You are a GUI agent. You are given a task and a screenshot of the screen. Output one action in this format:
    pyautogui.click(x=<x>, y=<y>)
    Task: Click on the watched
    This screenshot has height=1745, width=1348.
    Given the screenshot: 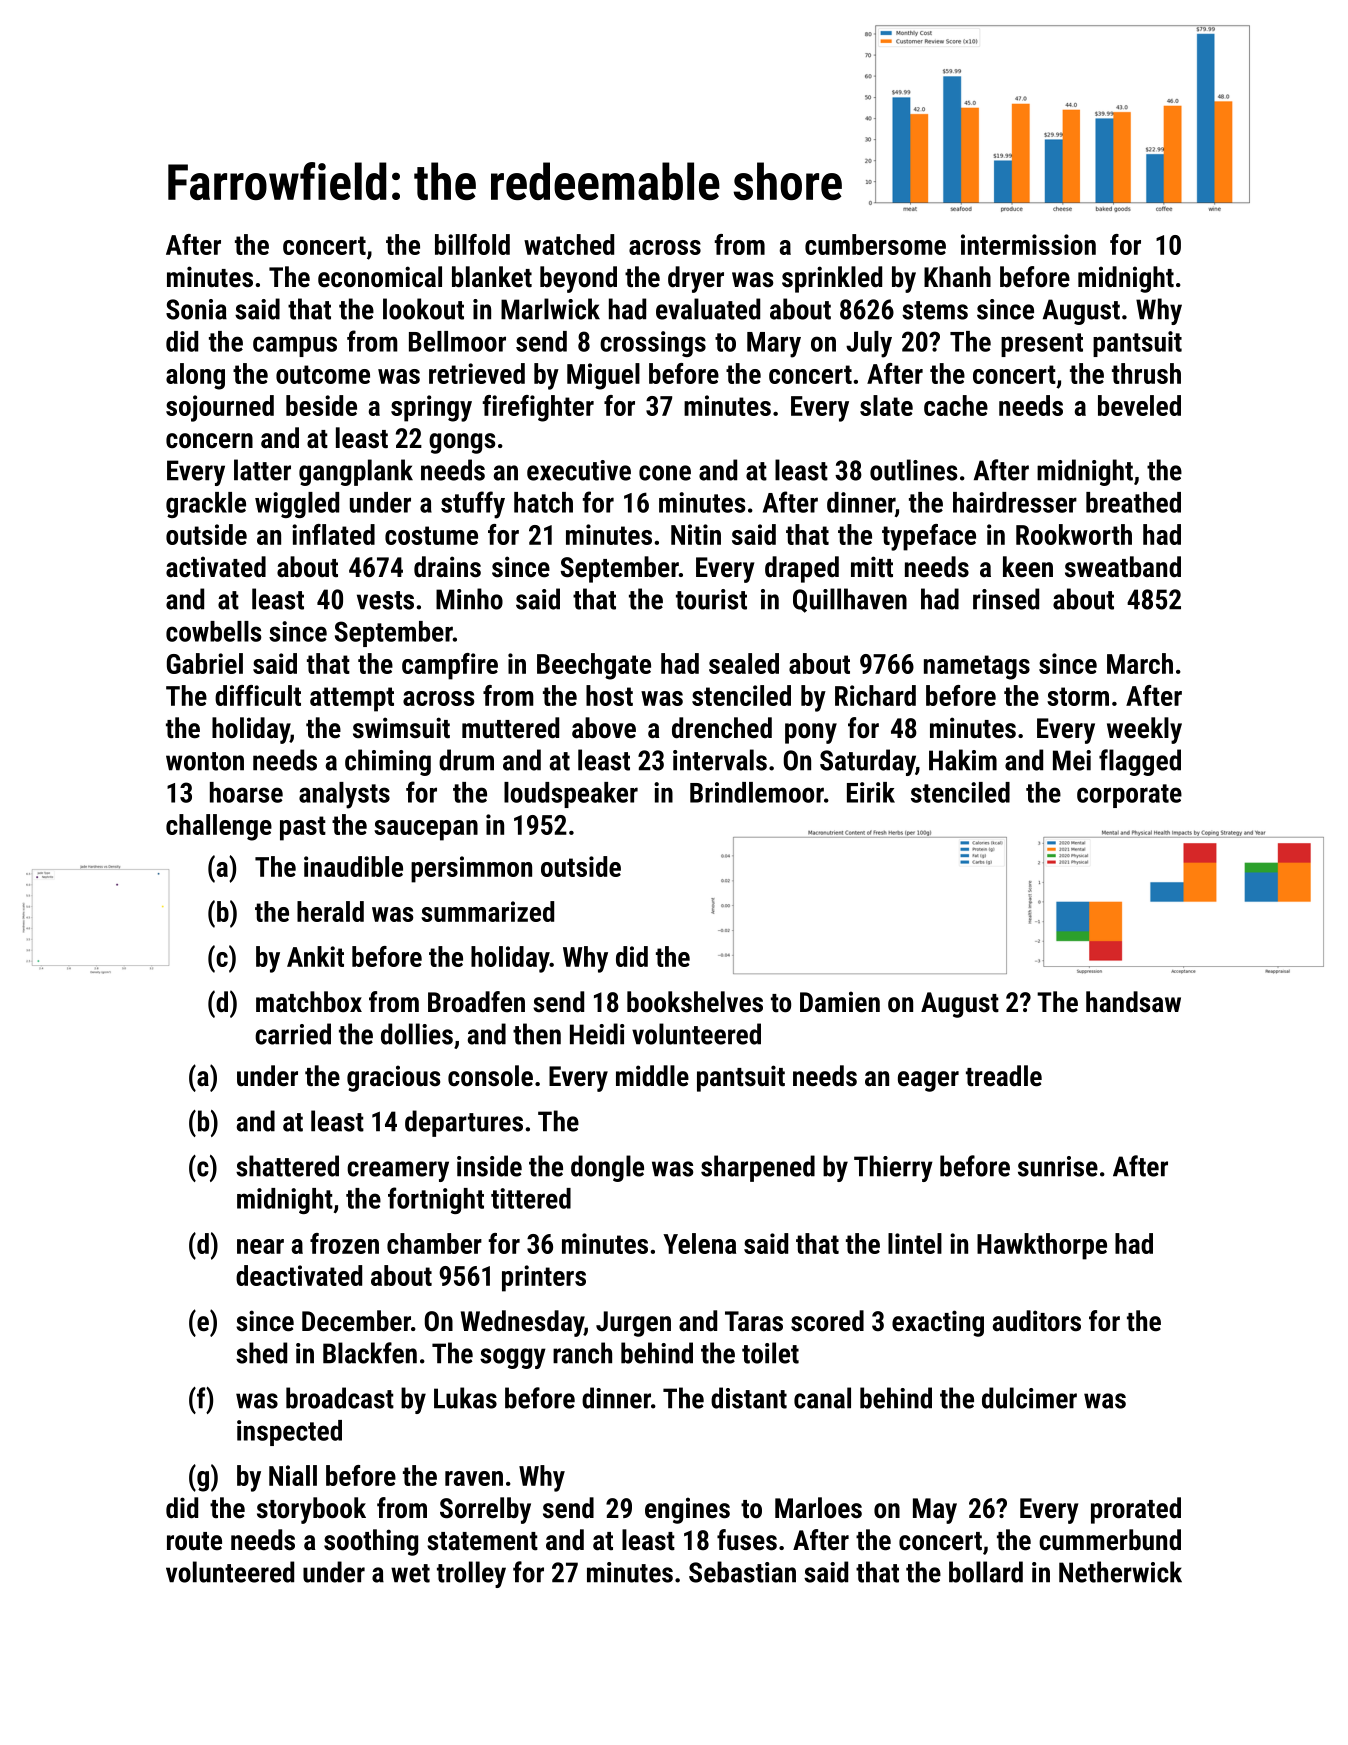 What is the action you would take?
    pyautogui.click(x=569, y=244)
